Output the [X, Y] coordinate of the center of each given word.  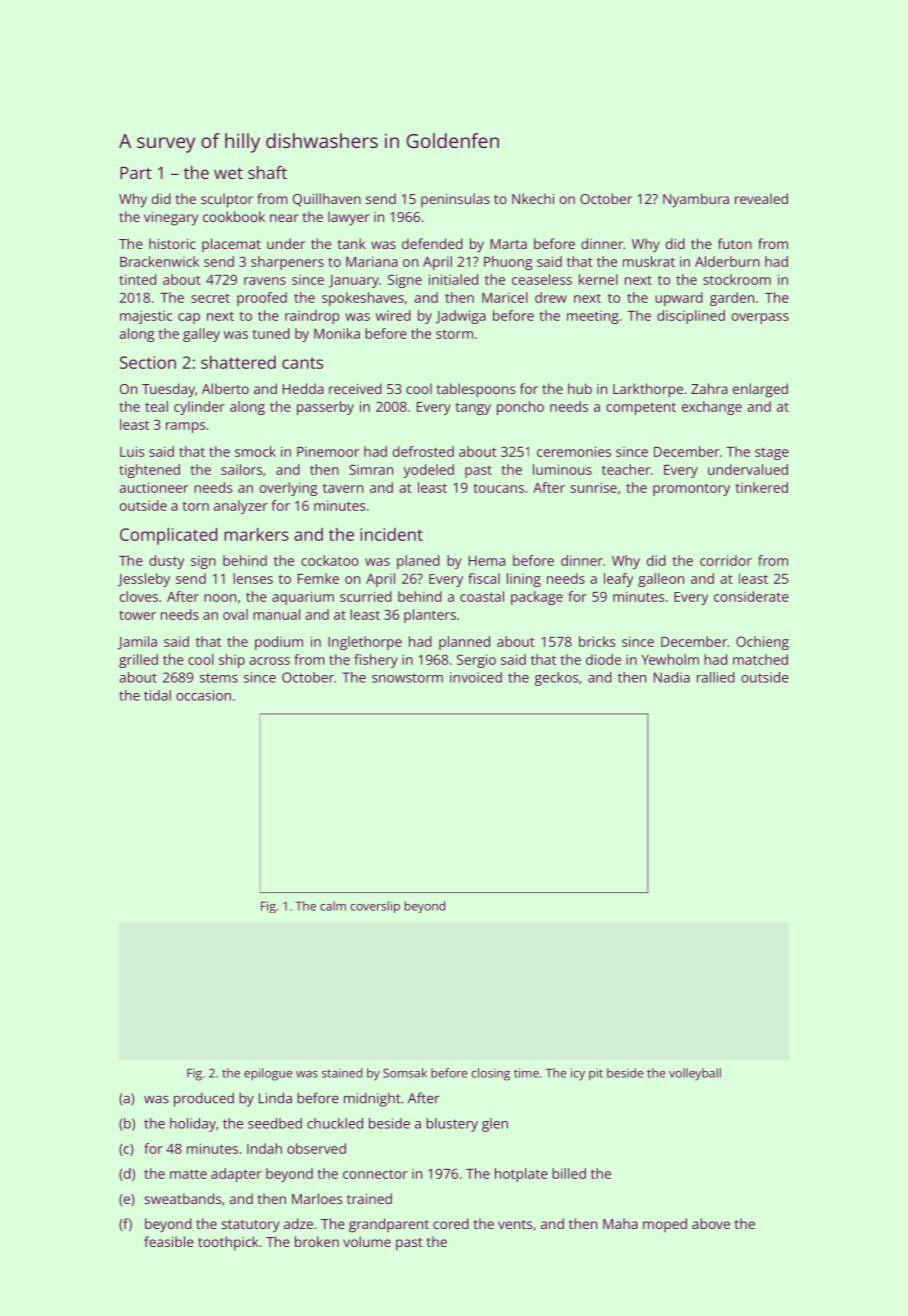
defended [432, 243]
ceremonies [574, 451]
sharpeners [287, 263]
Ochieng [762, 643]
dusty [166, 562]
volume [367, 1241]
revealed [761, 198]
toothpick [228, 1243]
